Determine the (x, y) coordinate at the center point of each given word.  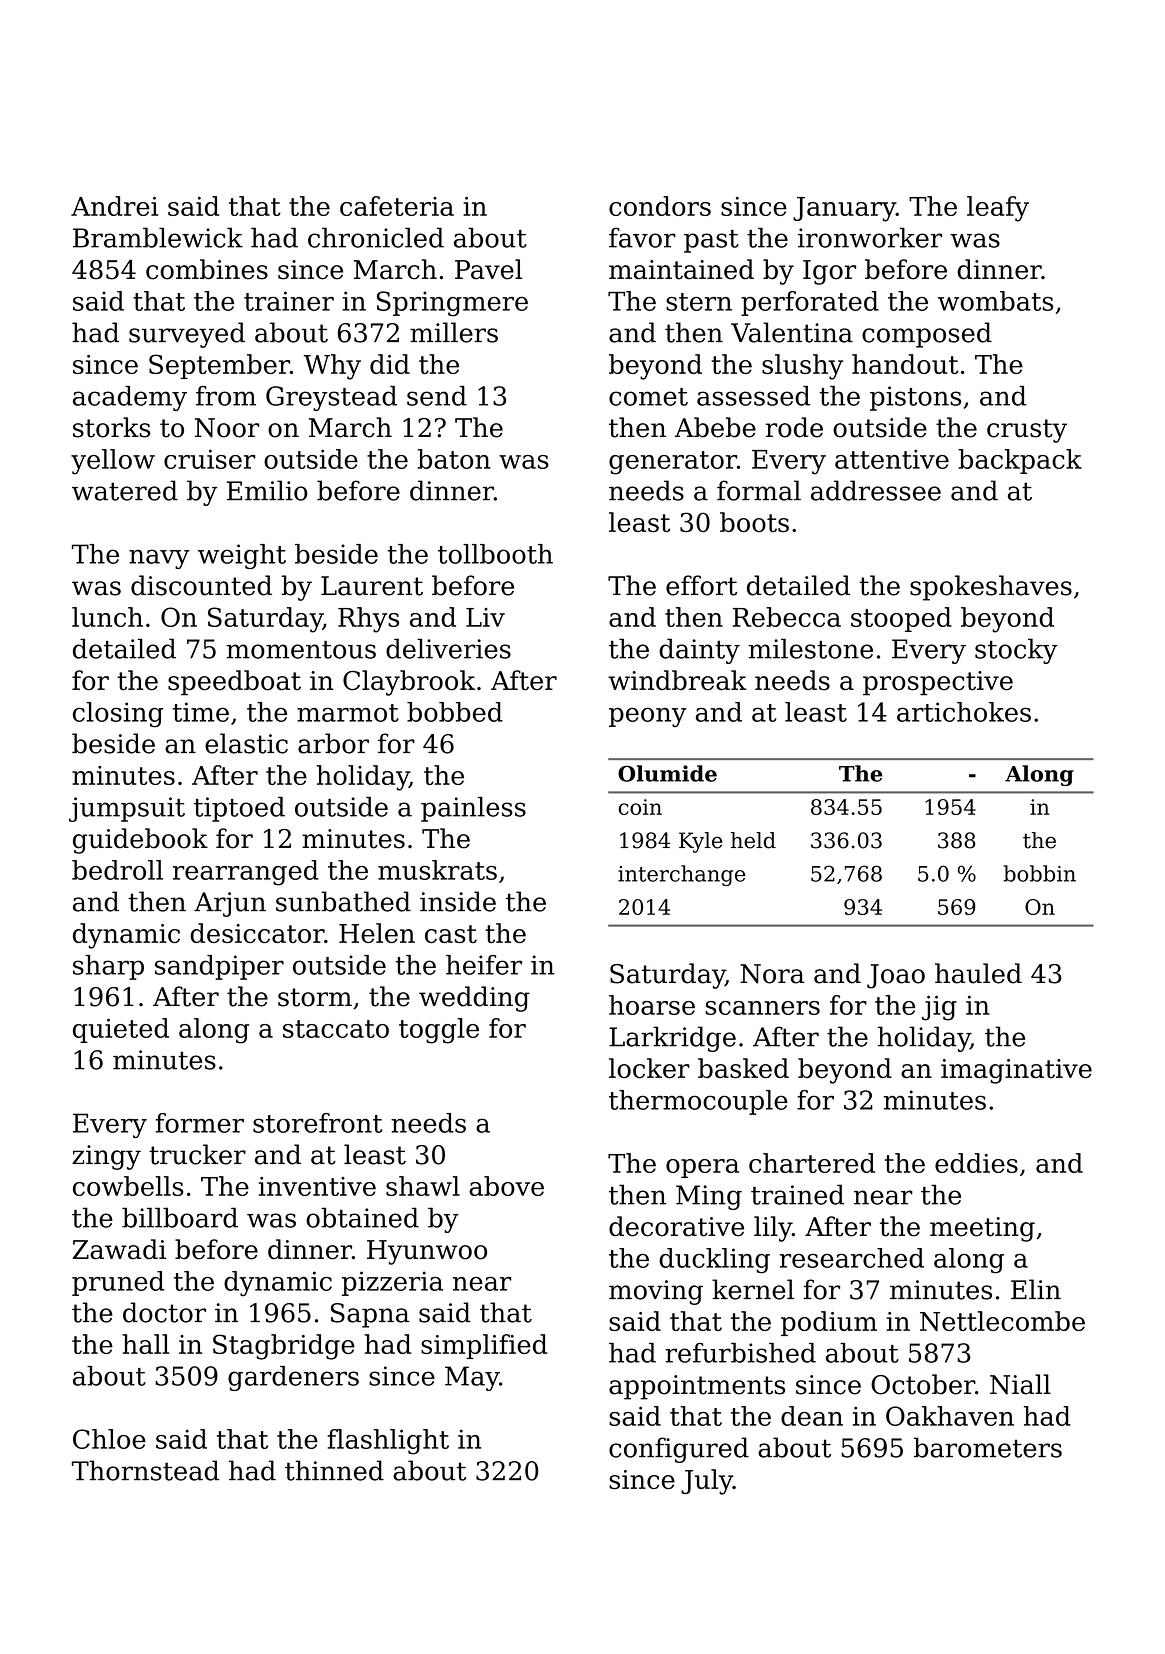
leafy (998, 209)
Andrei (114, 206)
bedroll (117, 870)
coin (640, 807)
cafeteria (397, 206)
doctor (164, 1312)
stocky (1016, 651)
